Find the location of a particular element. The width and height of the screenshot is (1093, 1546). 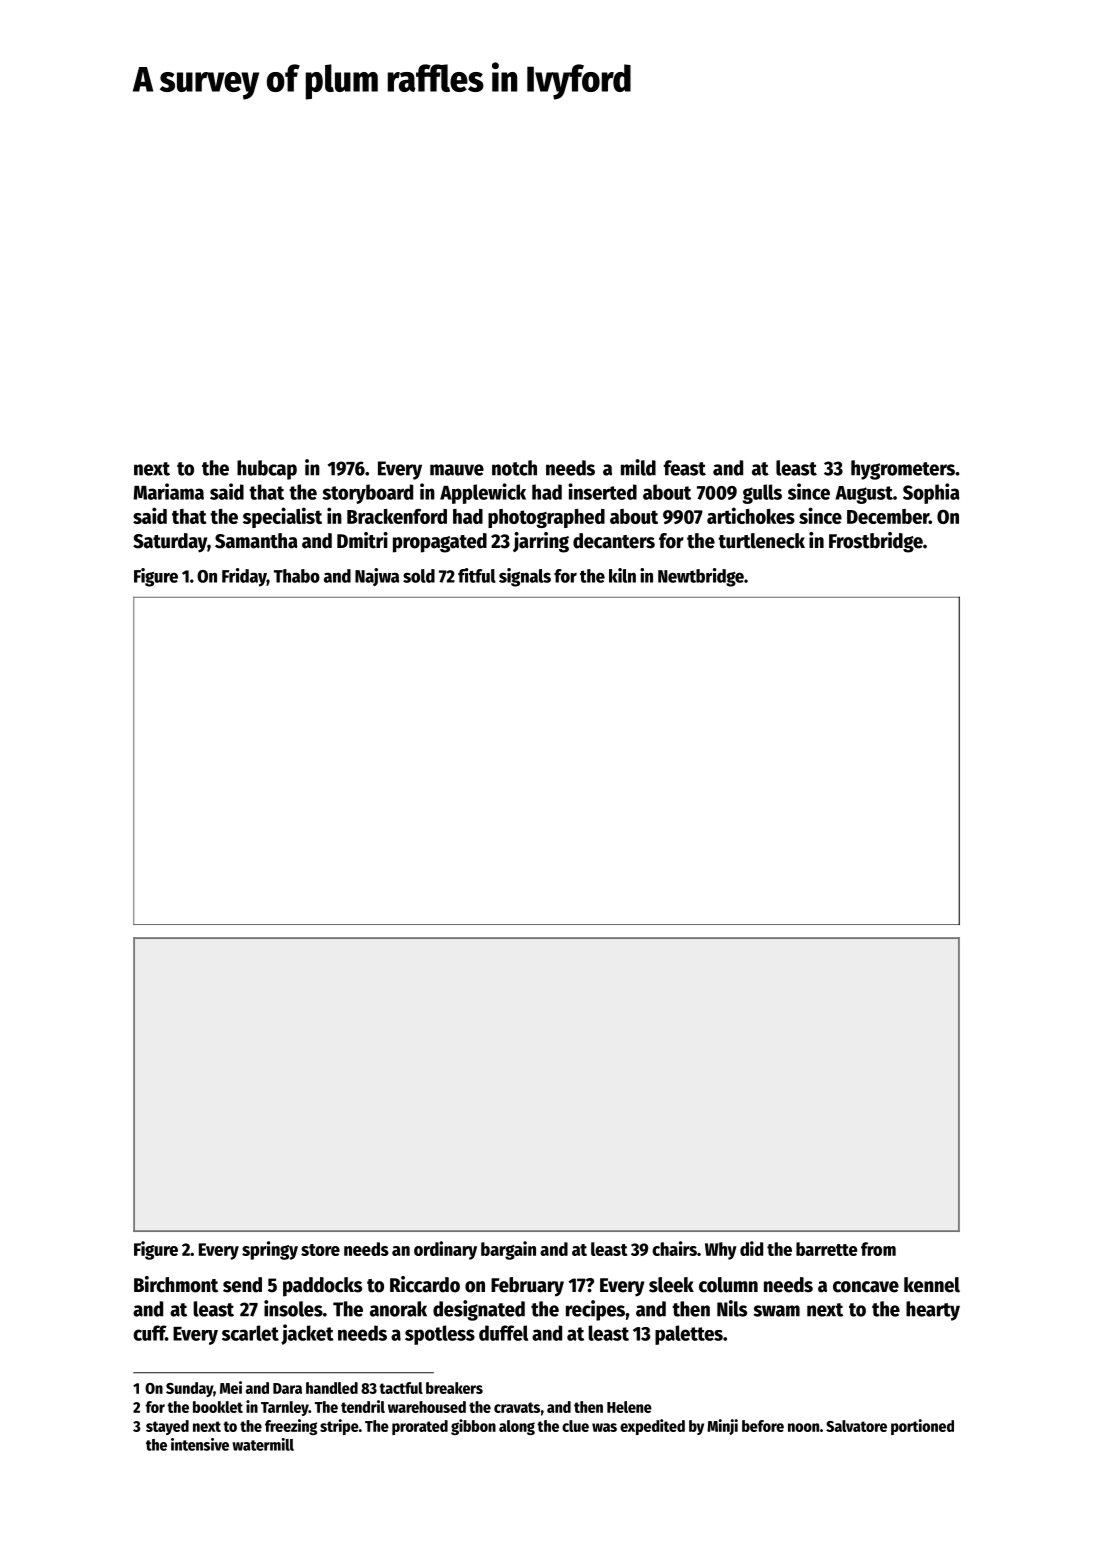

Newtbridge is located at coordinates (701, 577).
